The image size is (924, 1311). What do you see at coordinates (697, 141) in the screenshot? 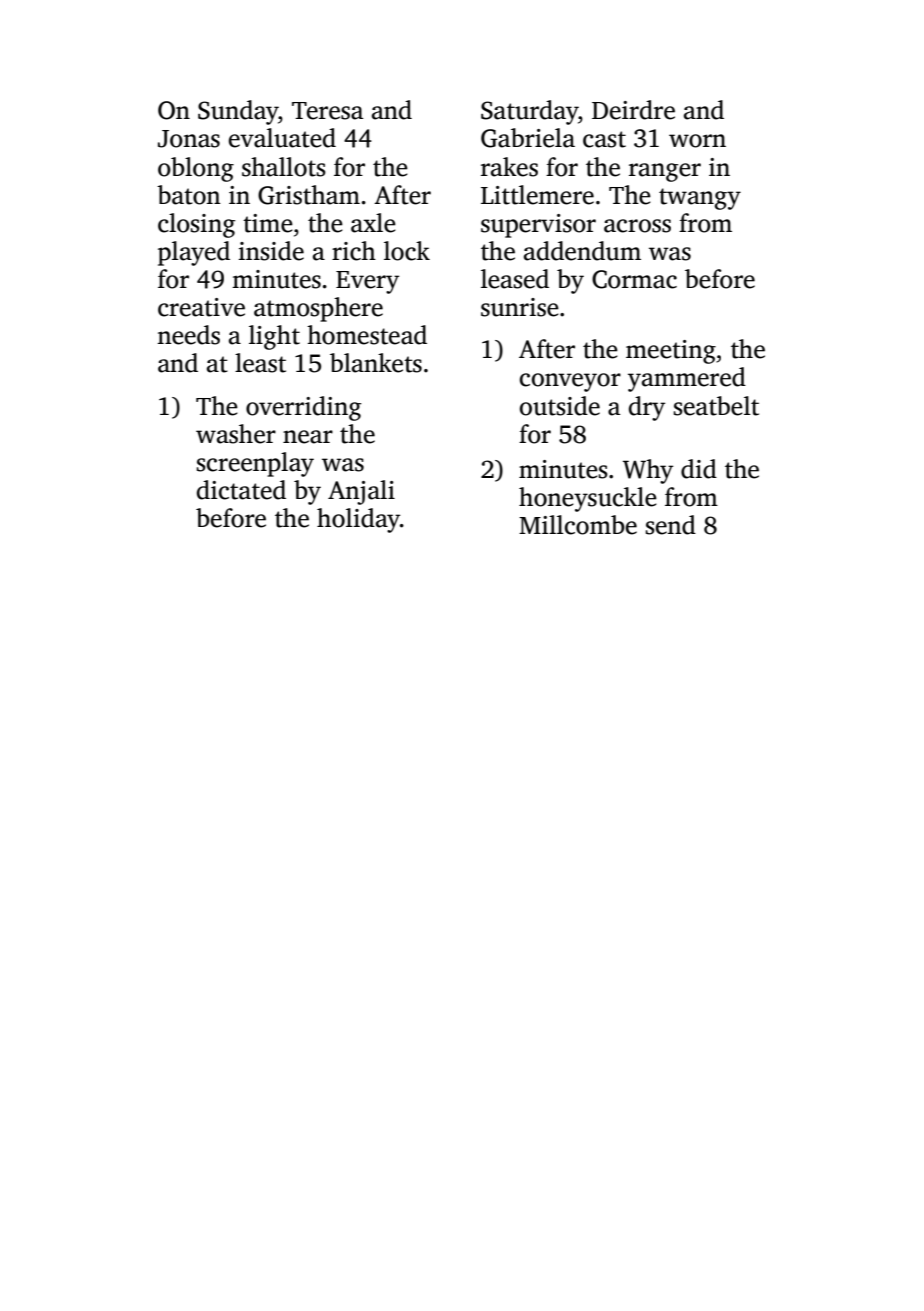
I see `worn` at bounding box center [697, 141].
